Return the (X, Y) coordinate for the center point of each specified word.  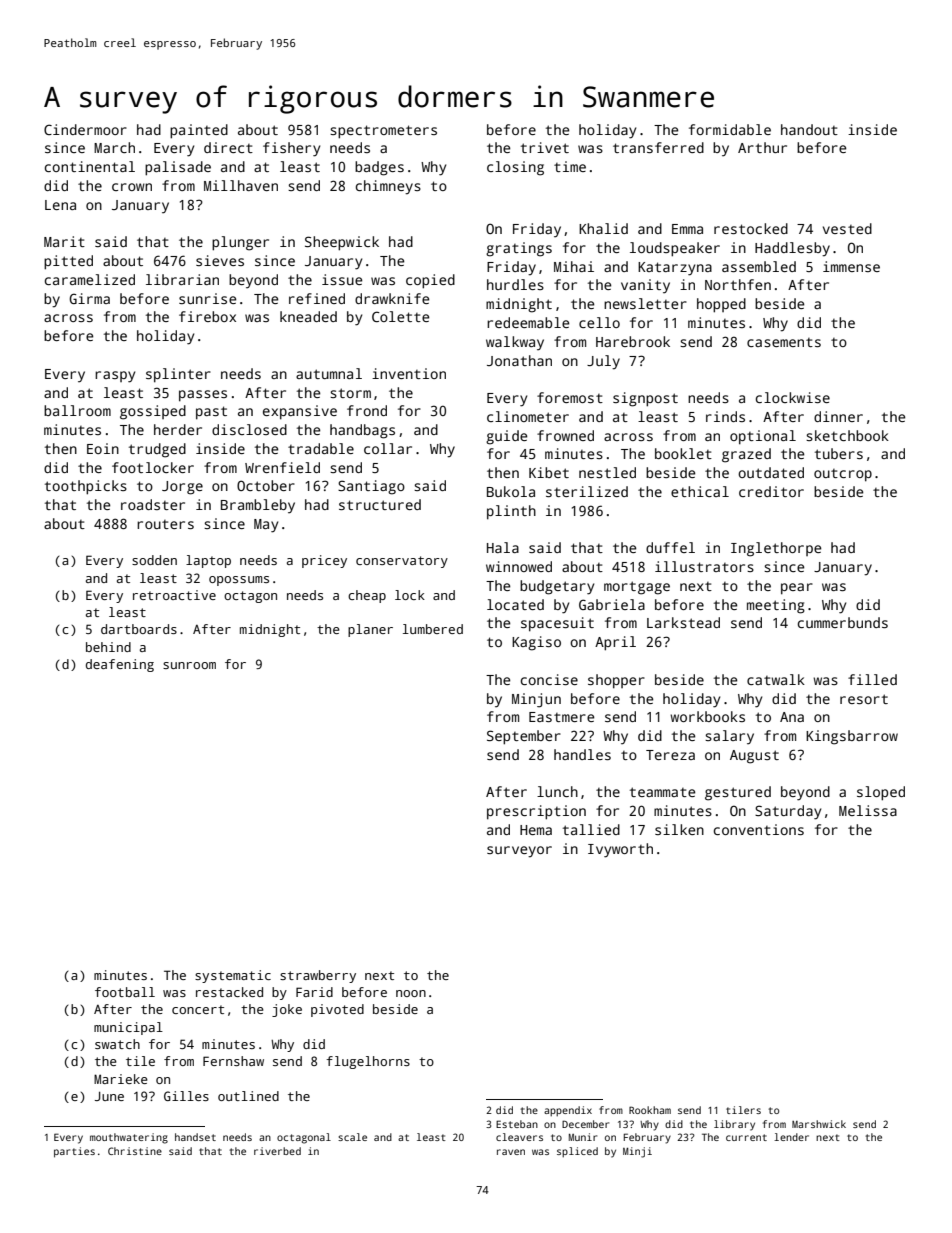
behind (108, 647)
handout (809, 129)
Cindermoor (85, 129)
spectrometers (383, 132)
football (125, 992)
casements (784, 342)
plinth (511, 512)
